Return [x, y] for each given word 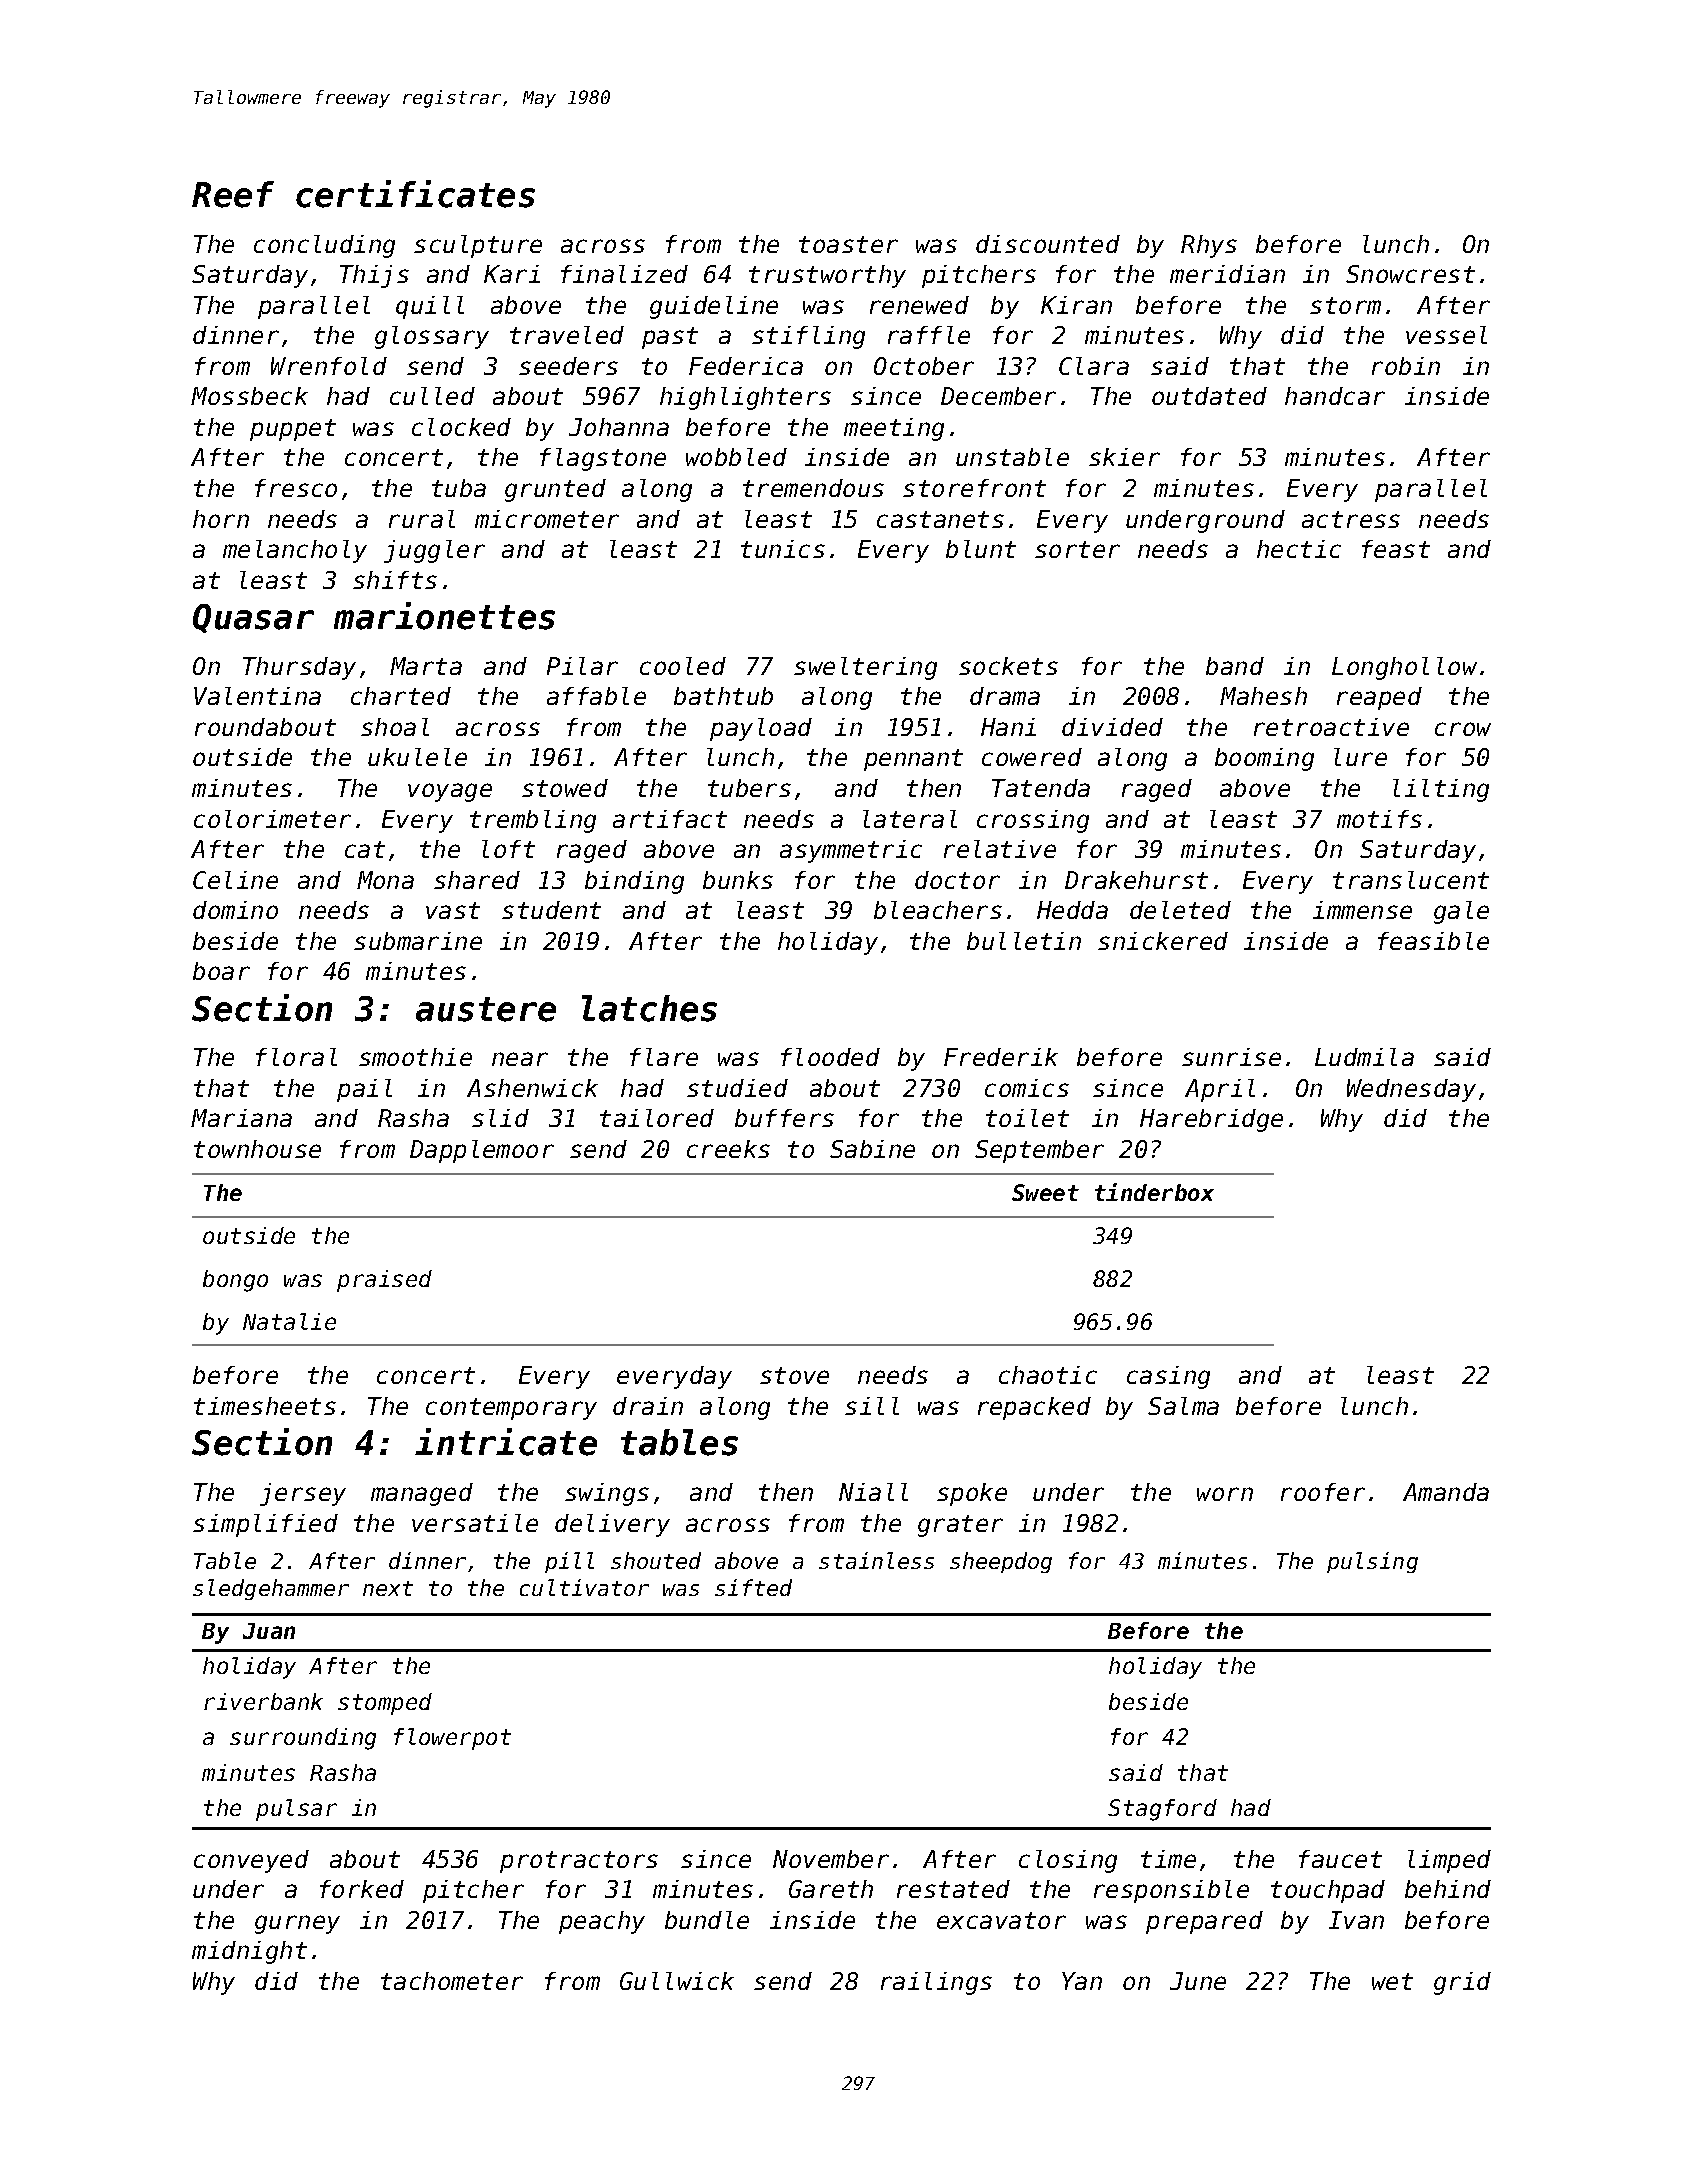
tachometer [452, 1981]
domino [235, 910]
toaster [848, 244]
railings [936, 1983]
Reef [233, 194]
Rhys [1209, 246]
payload [761, 729]
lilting [1441, 790]
